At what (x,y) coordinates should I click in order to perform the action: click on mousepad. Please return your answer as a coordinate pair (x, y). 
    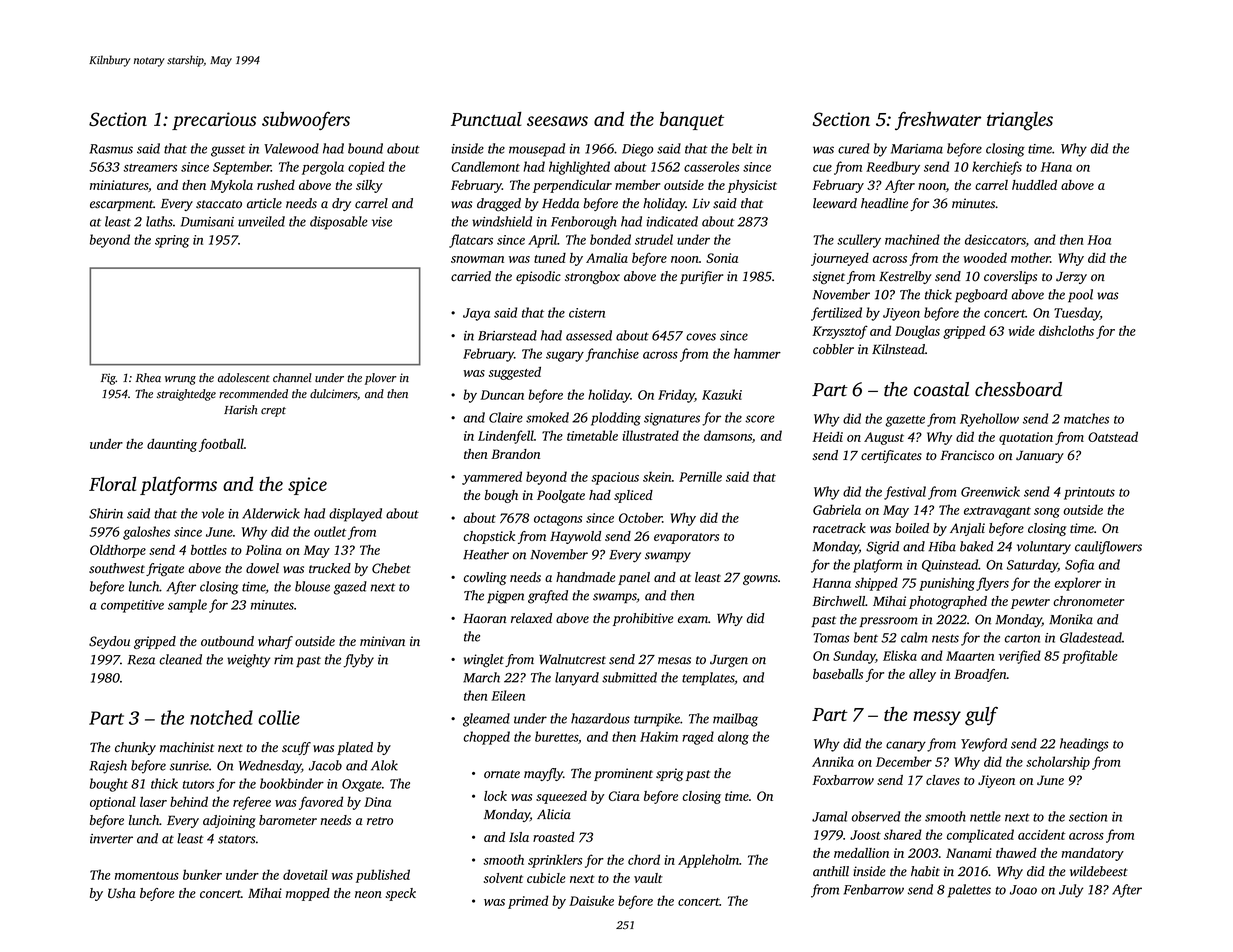
    Looking at the image, I should click on (537, 150).
